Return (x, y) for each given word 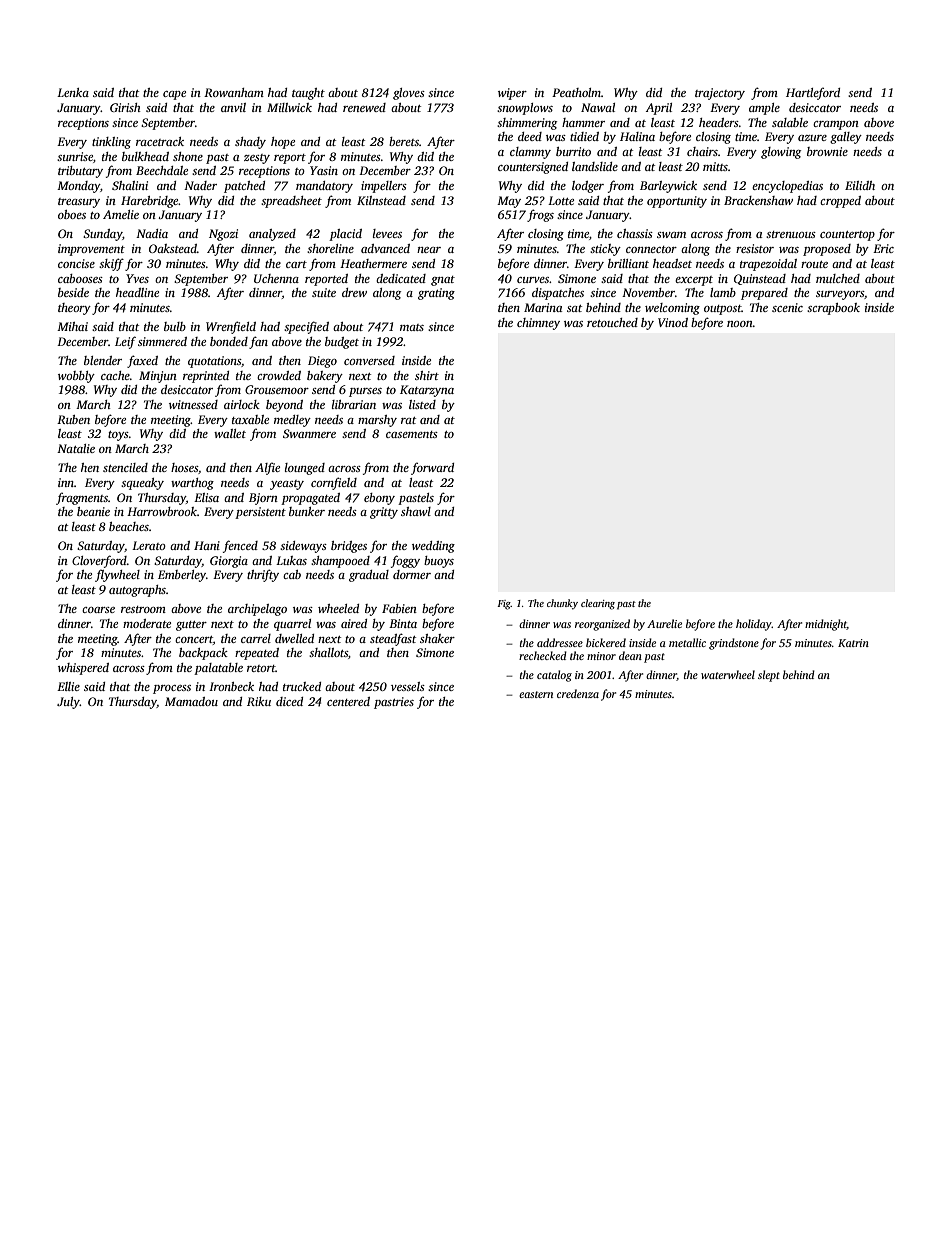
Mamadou (191, 701)
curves (533, 280)
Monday (78, 187)
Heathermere (373, 263)
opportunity (677, 202)
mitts (715, 166)
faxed (142, 361)
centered (348, 701)
